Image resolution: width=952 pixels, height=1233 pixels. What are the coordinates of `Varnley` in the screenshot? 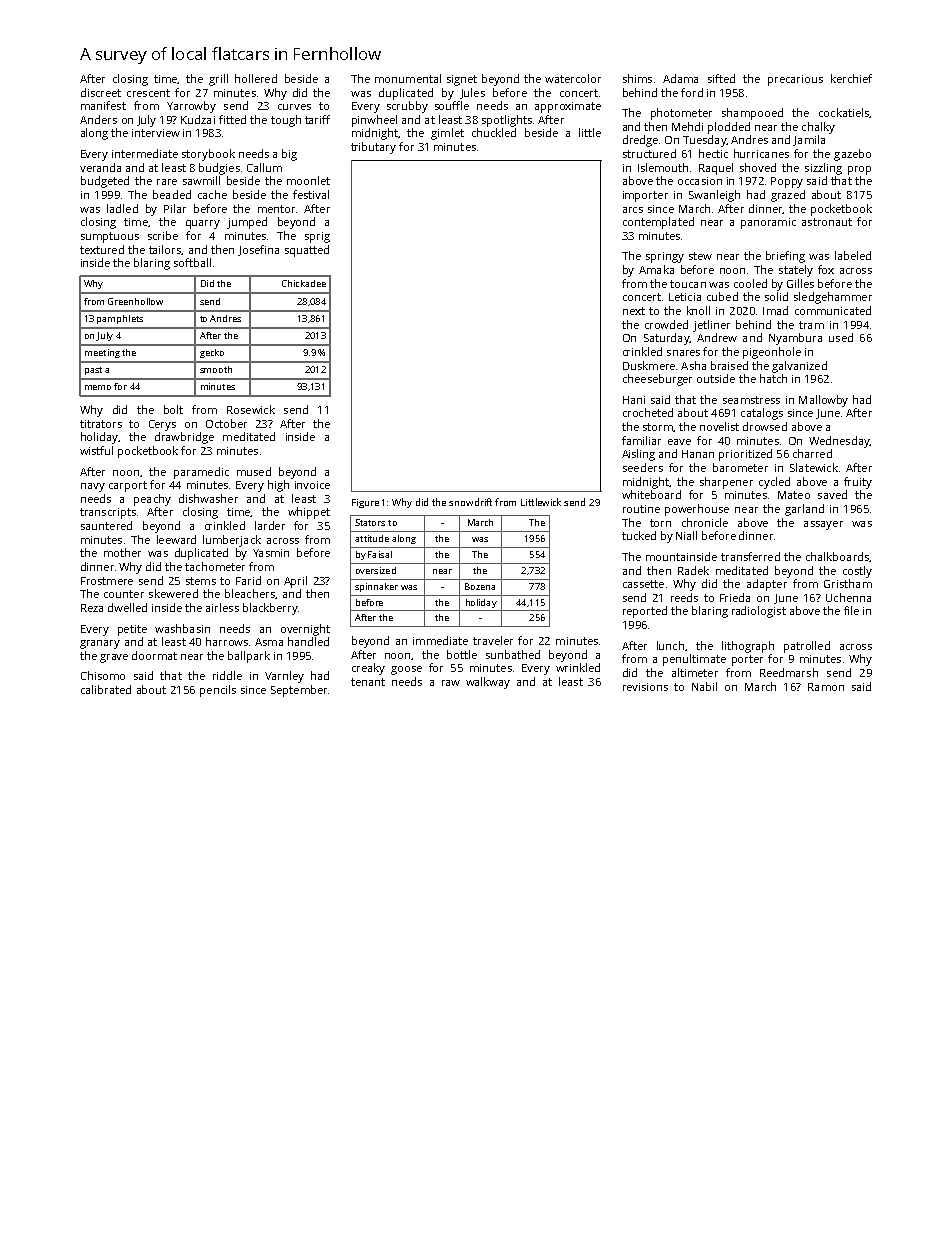 It's located at (284, 677).
